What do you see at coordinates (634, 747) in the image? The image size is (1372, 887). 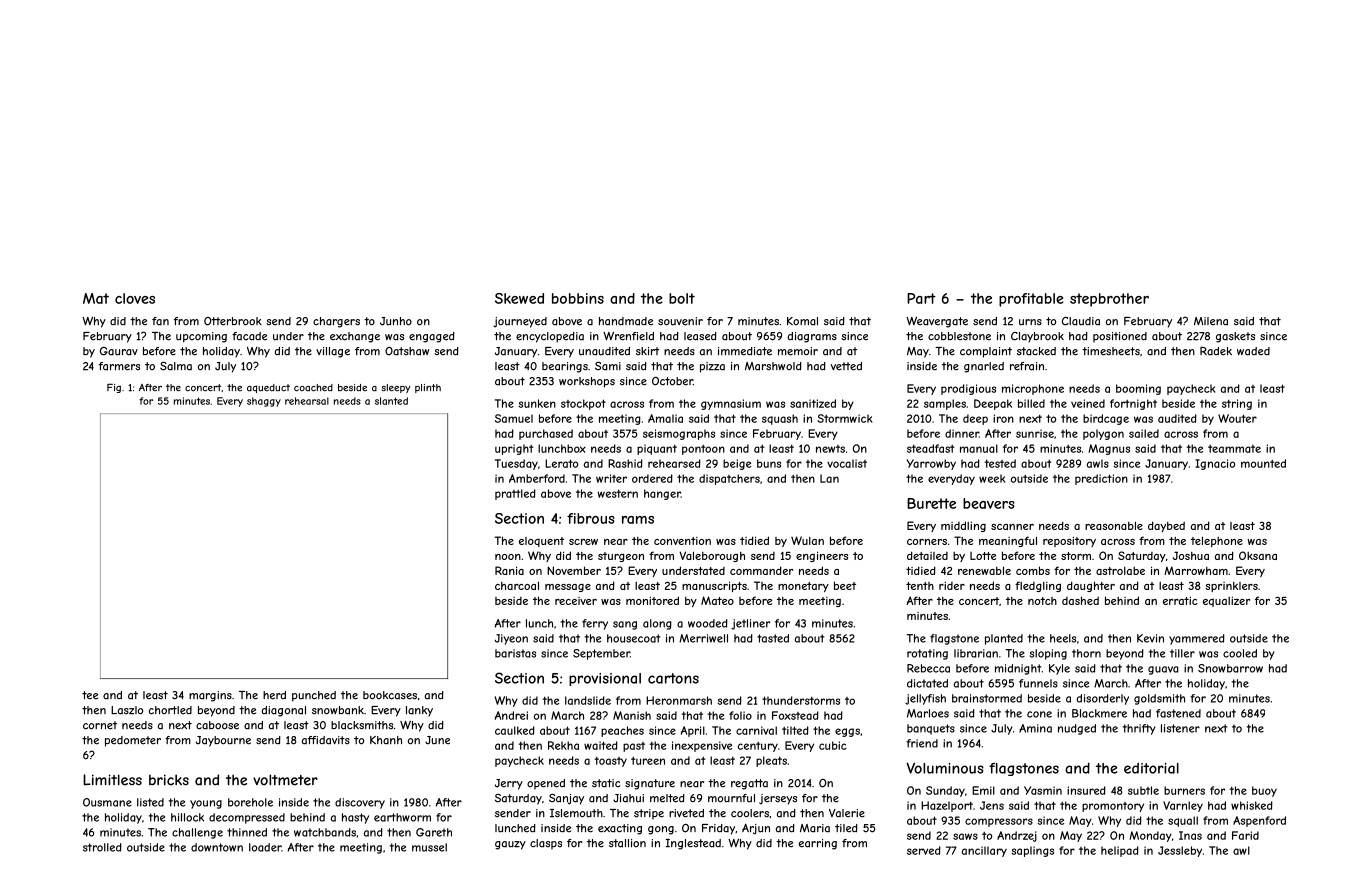 I see `past` at bounding box center [634, 747].
